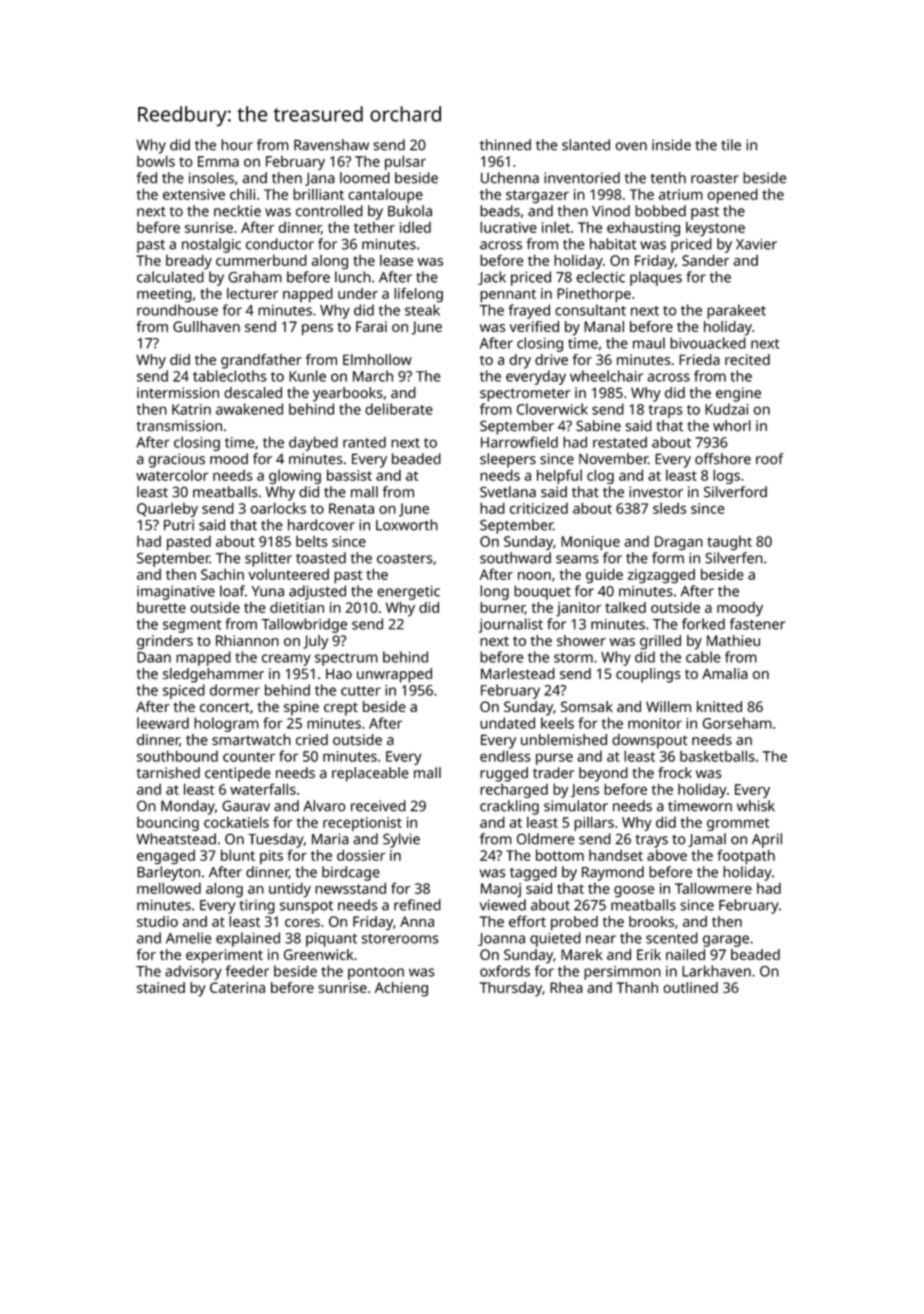 The width and height of the document is (924, 1314). What do you see at coordinates (511, 625) in the document?
I see `journalist` at bounding box center [511, 625].
